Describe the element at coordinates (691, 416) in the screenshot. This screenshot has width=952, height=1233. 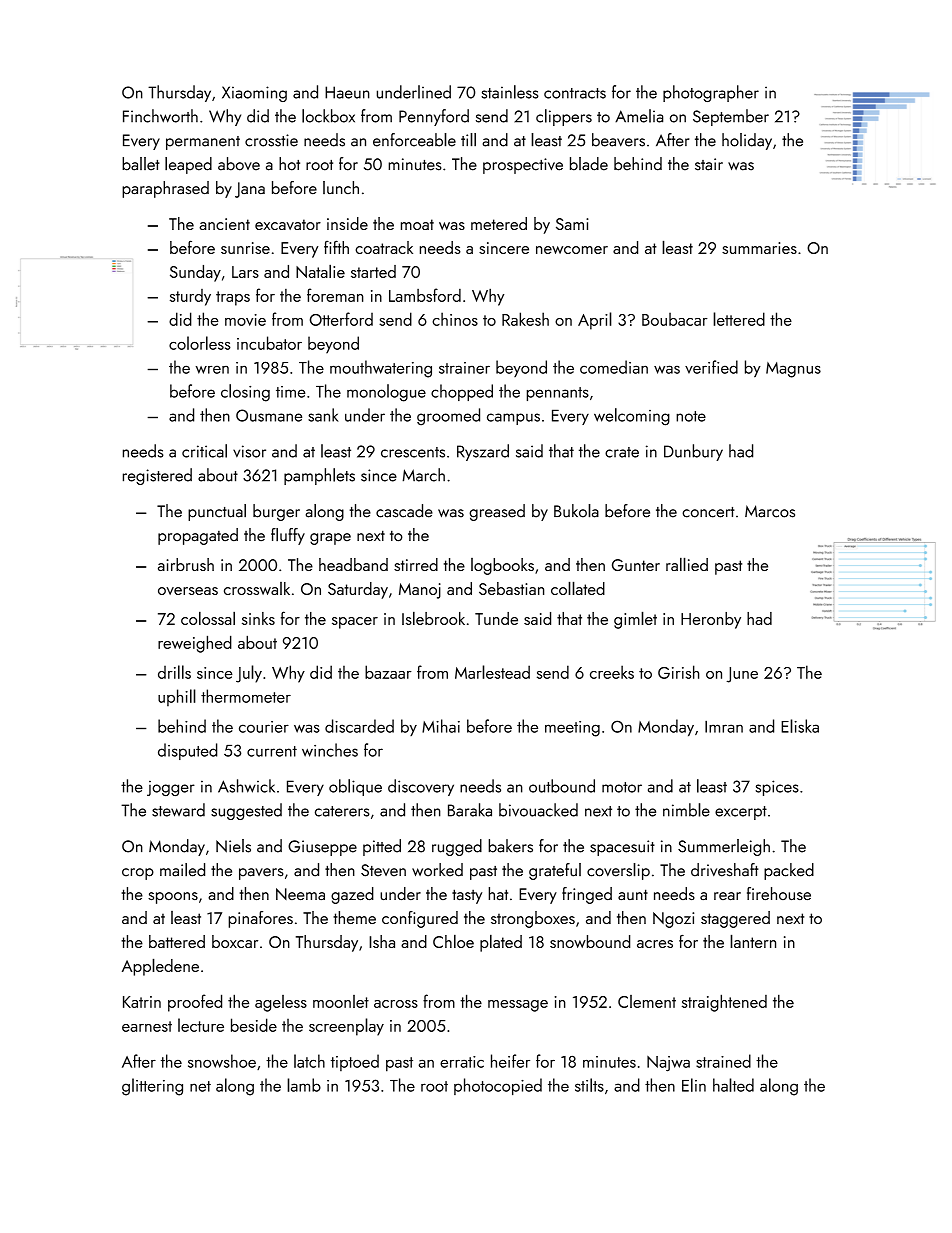
I see `note` at that location.
